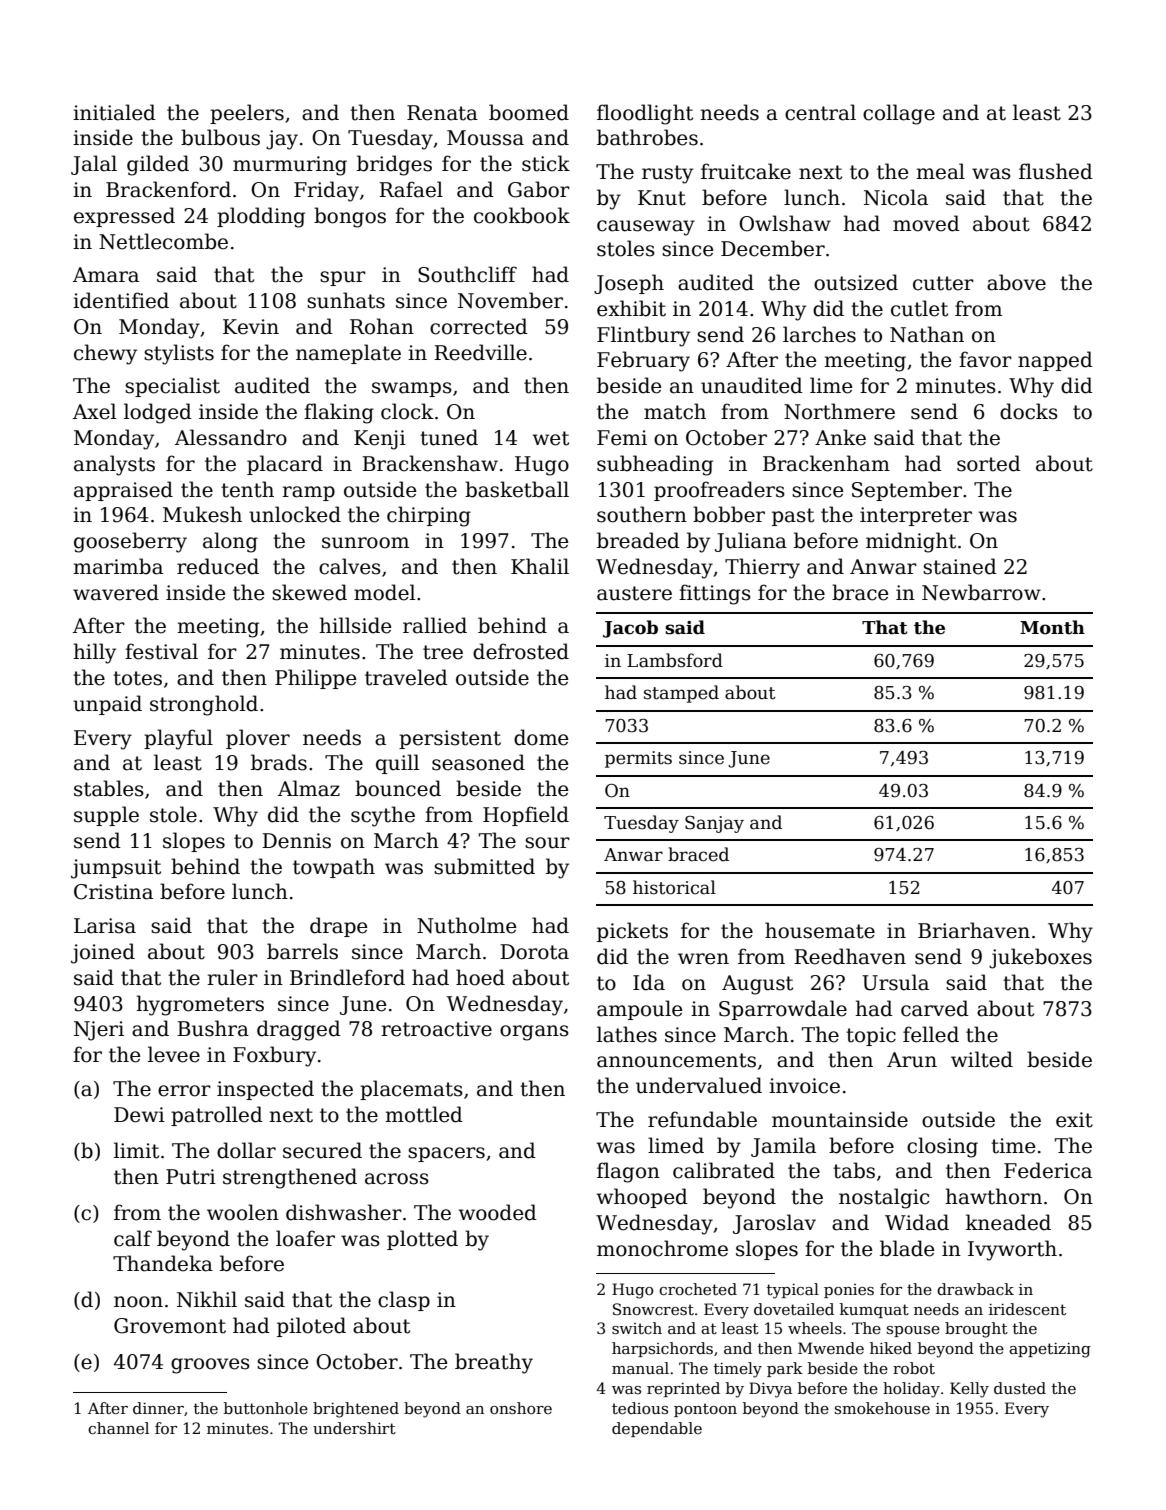 The height and width of the screenshot is (1510, 1166). Describe the element at coordinates (446, 1154) in the screenshot. I see `spacers` at that location.
